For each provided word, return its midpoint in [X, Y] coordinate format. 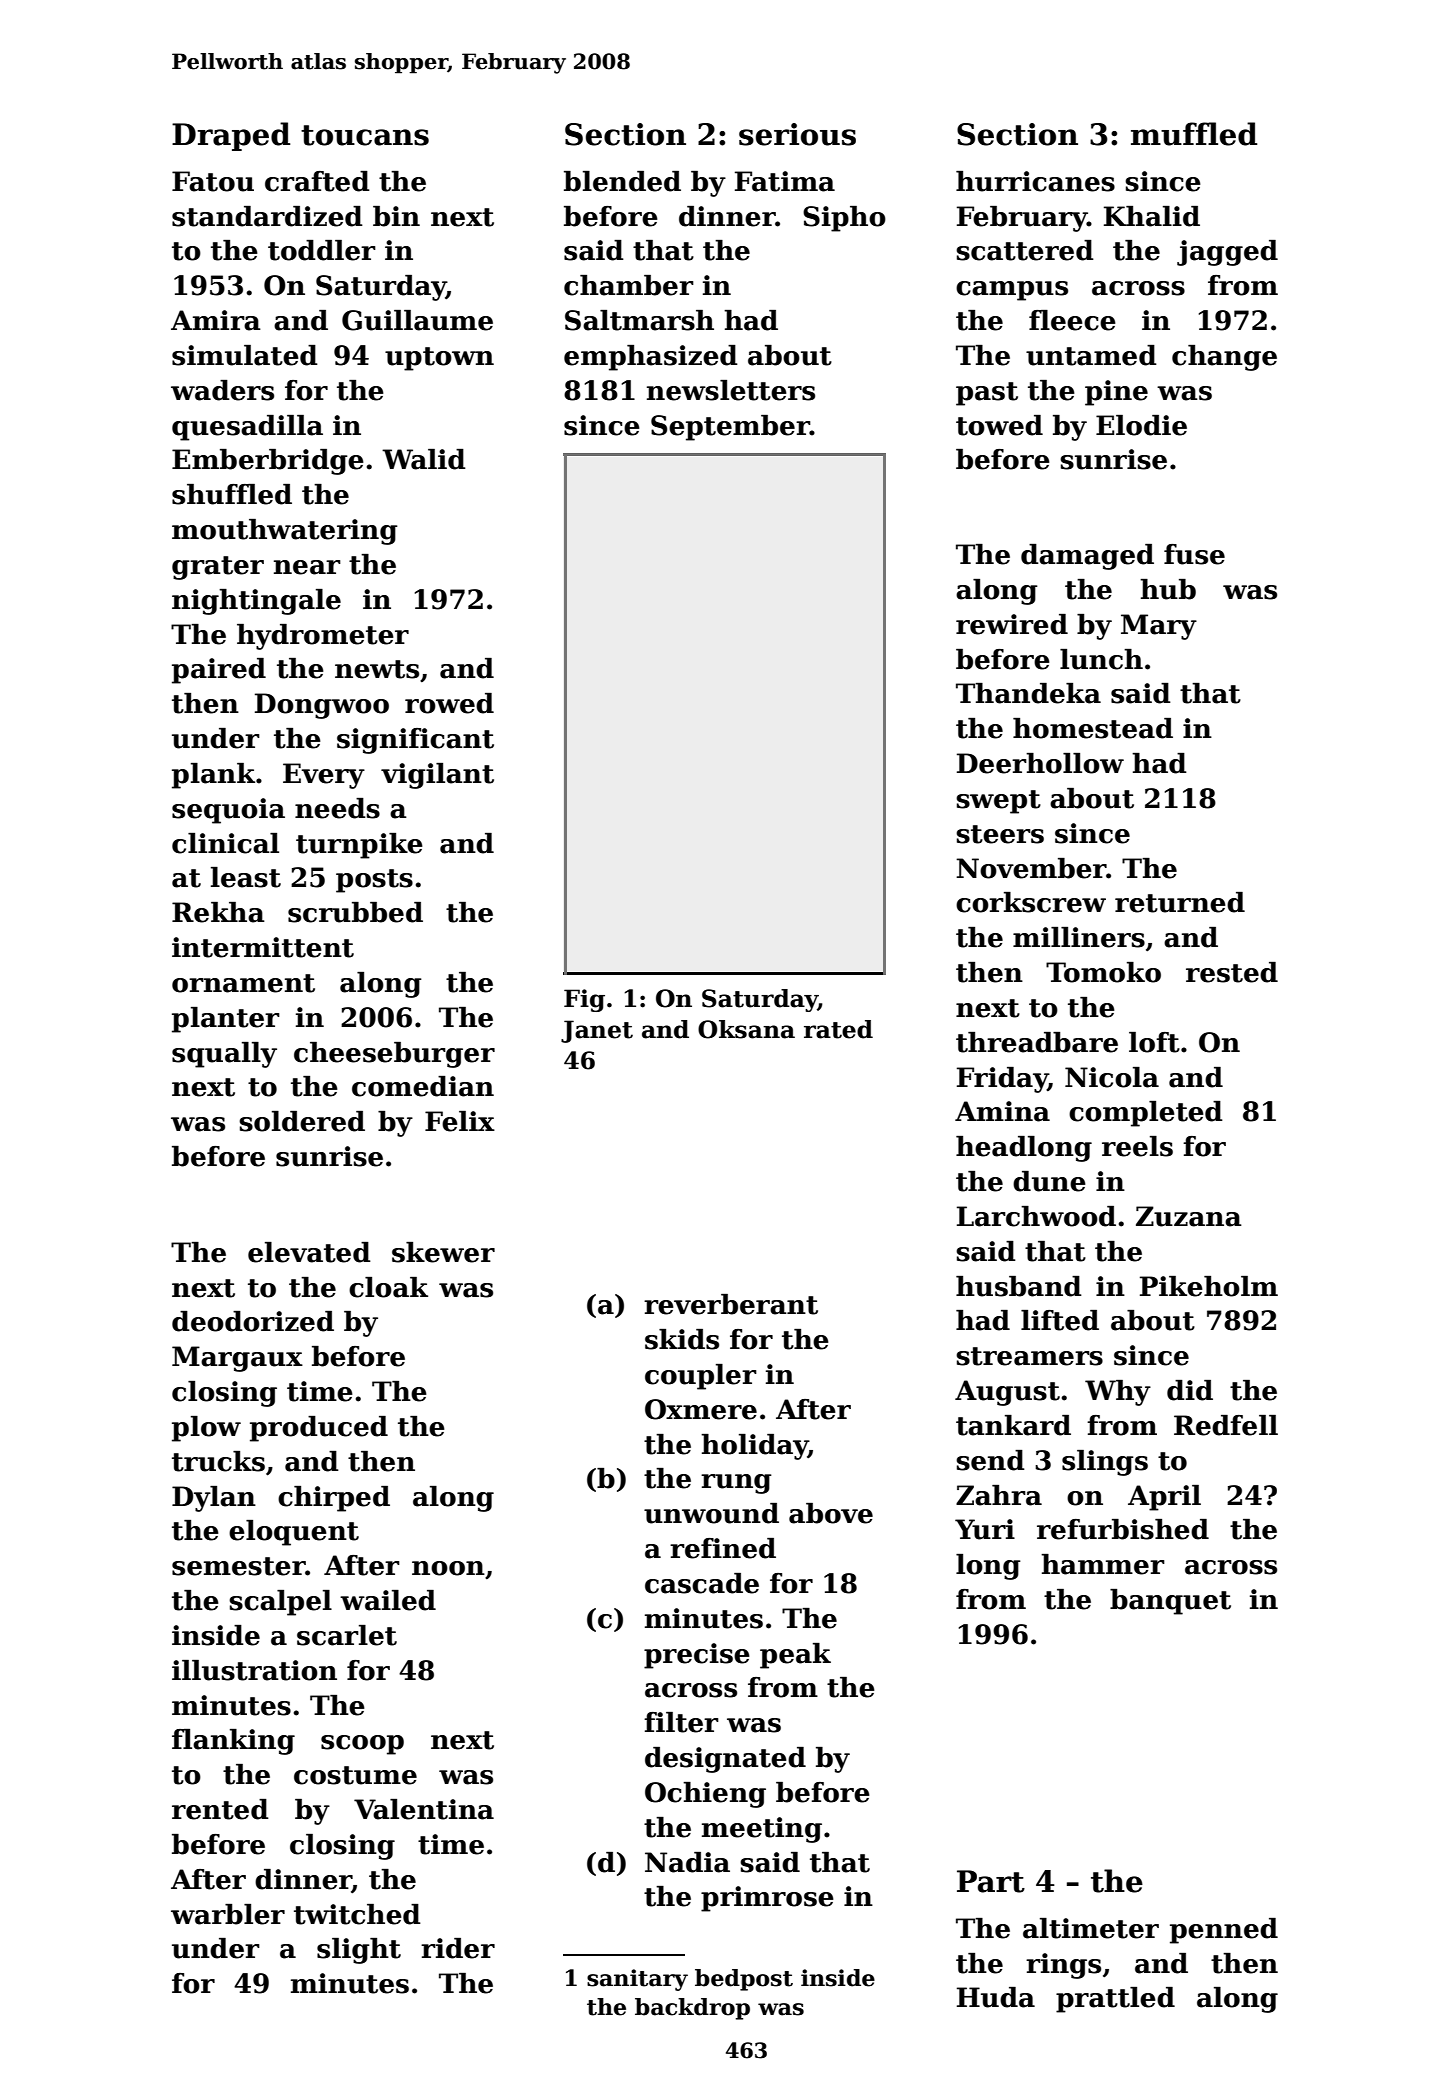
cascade [702, 1583]
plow [206, 1429]
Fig [584, 1000]
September [730, 428]
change [1224, 358]
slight [359, 1951]
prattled [1115, 2000]
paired [219, 671]
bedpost [744, 1980]
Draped [231, 136]
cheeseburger [394, 1055]
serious [797, 134]
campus [1012, 291]
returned [1180, 902]
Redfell [1226, 1425]
